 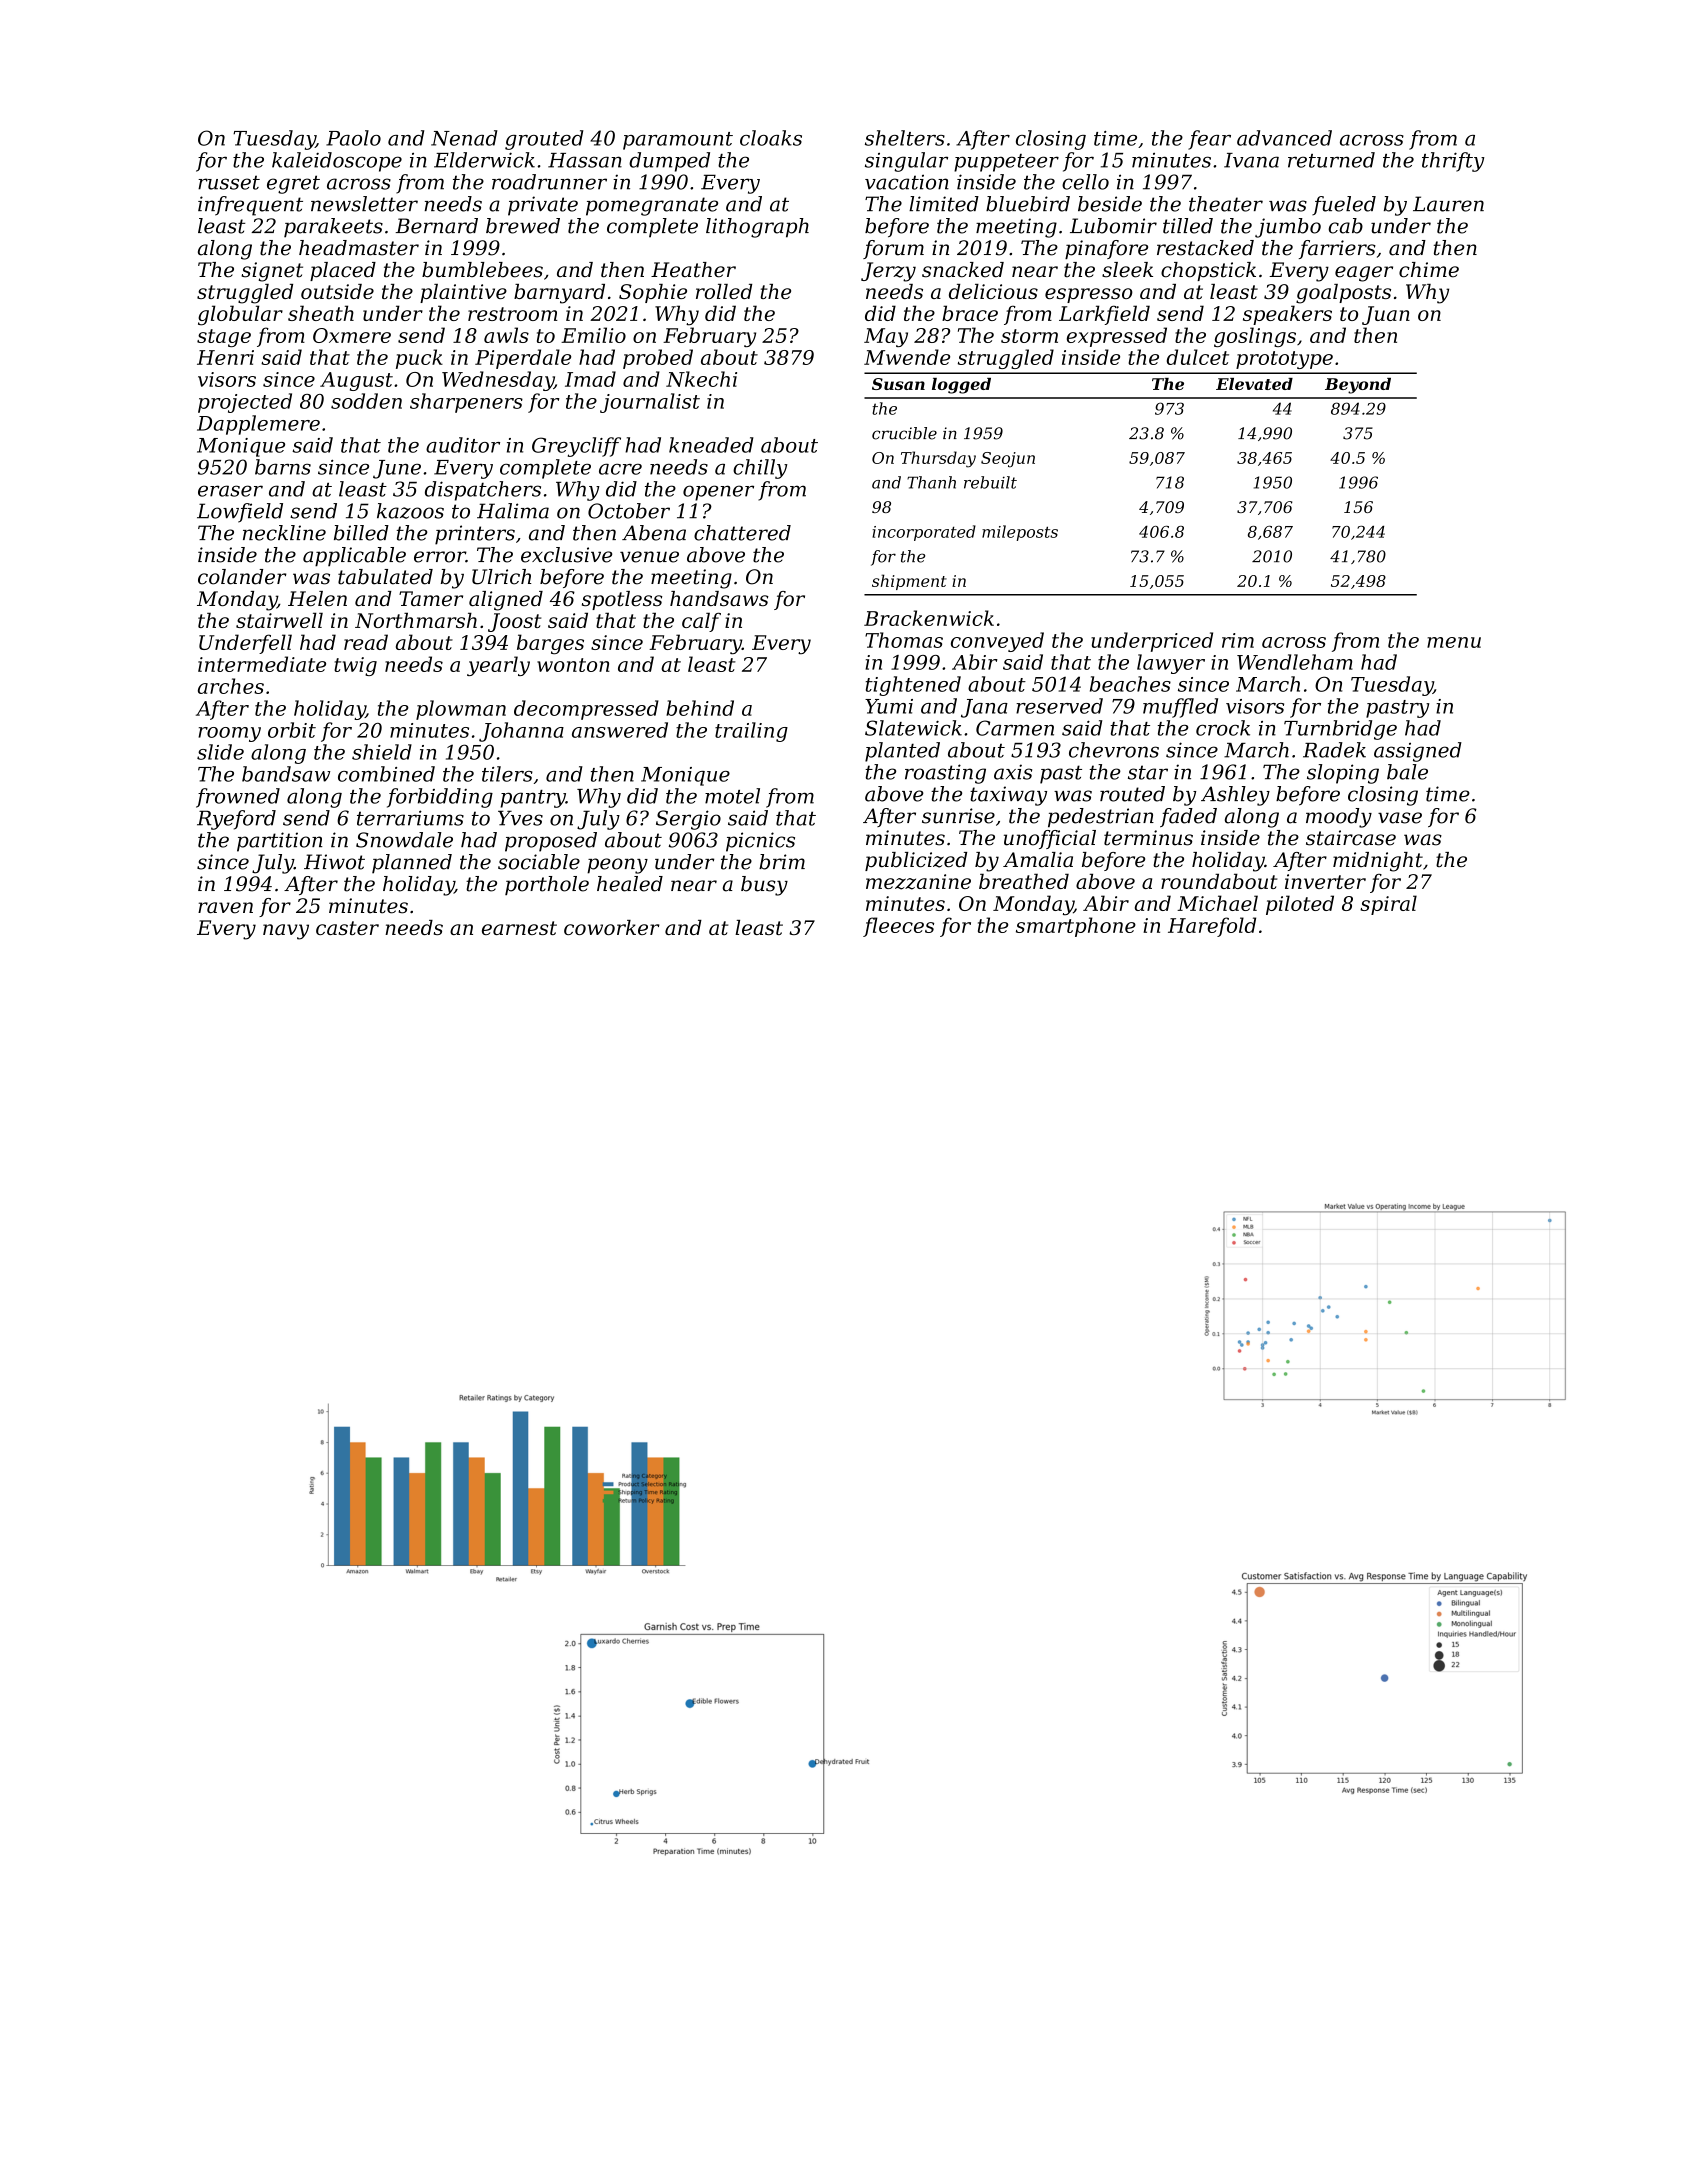 What do you see at coordinates (242, 577) in the image?
I see `colander` at bounding box center [242, 577].
